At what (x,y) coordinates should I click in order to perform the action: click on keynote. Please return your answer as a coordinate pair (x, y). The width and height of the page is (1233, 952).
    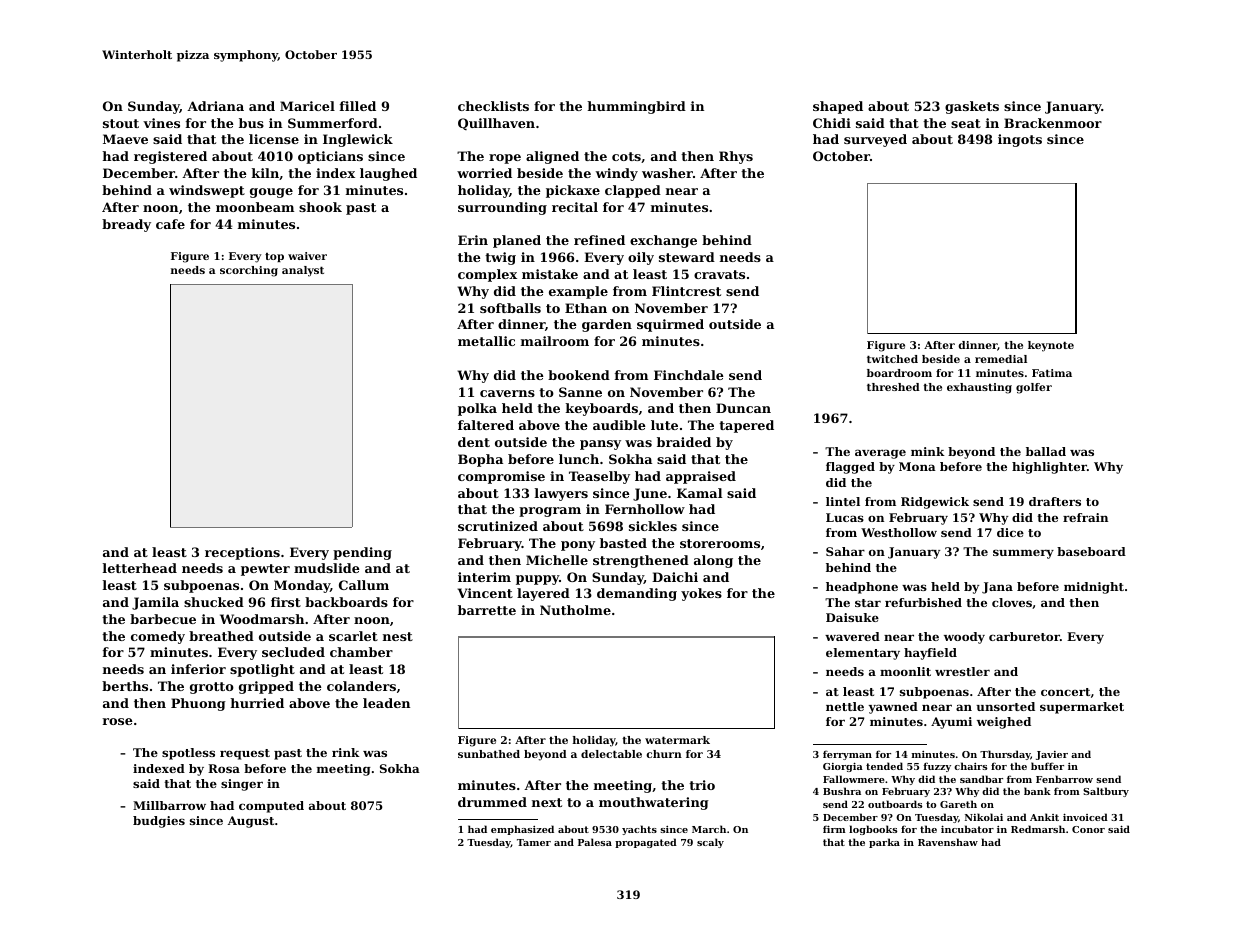
    Looking at the image, I should click on (1051, 346).
